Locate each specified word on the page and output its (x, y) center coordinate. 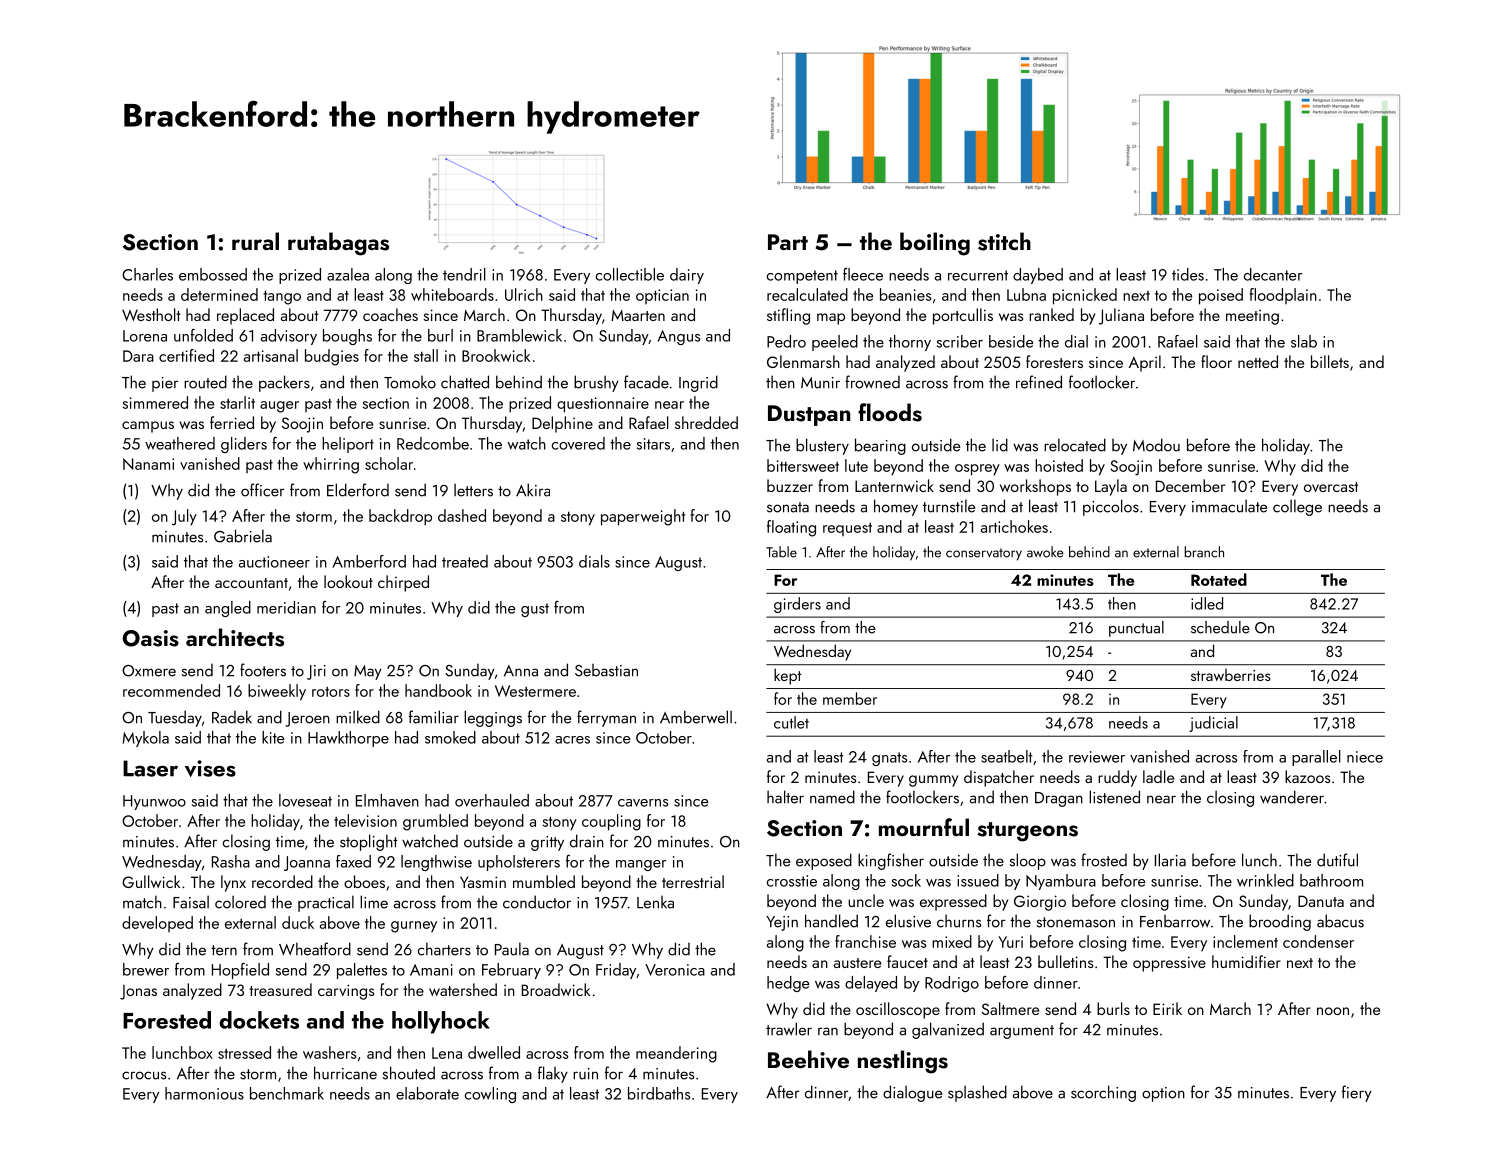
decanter (1273, 274)
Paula (512, 949)
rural (255, 241)
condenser (1318, 941)
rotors (331, 692)
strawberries (1231, 675)
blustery (822, 446)
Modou (1156, 445)
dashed (462, 515)
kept (787, 676)
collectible (630, 274)
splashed (977, 1093)
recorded (282, 881)
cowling (490, 1095)
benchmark (287, 1093)
